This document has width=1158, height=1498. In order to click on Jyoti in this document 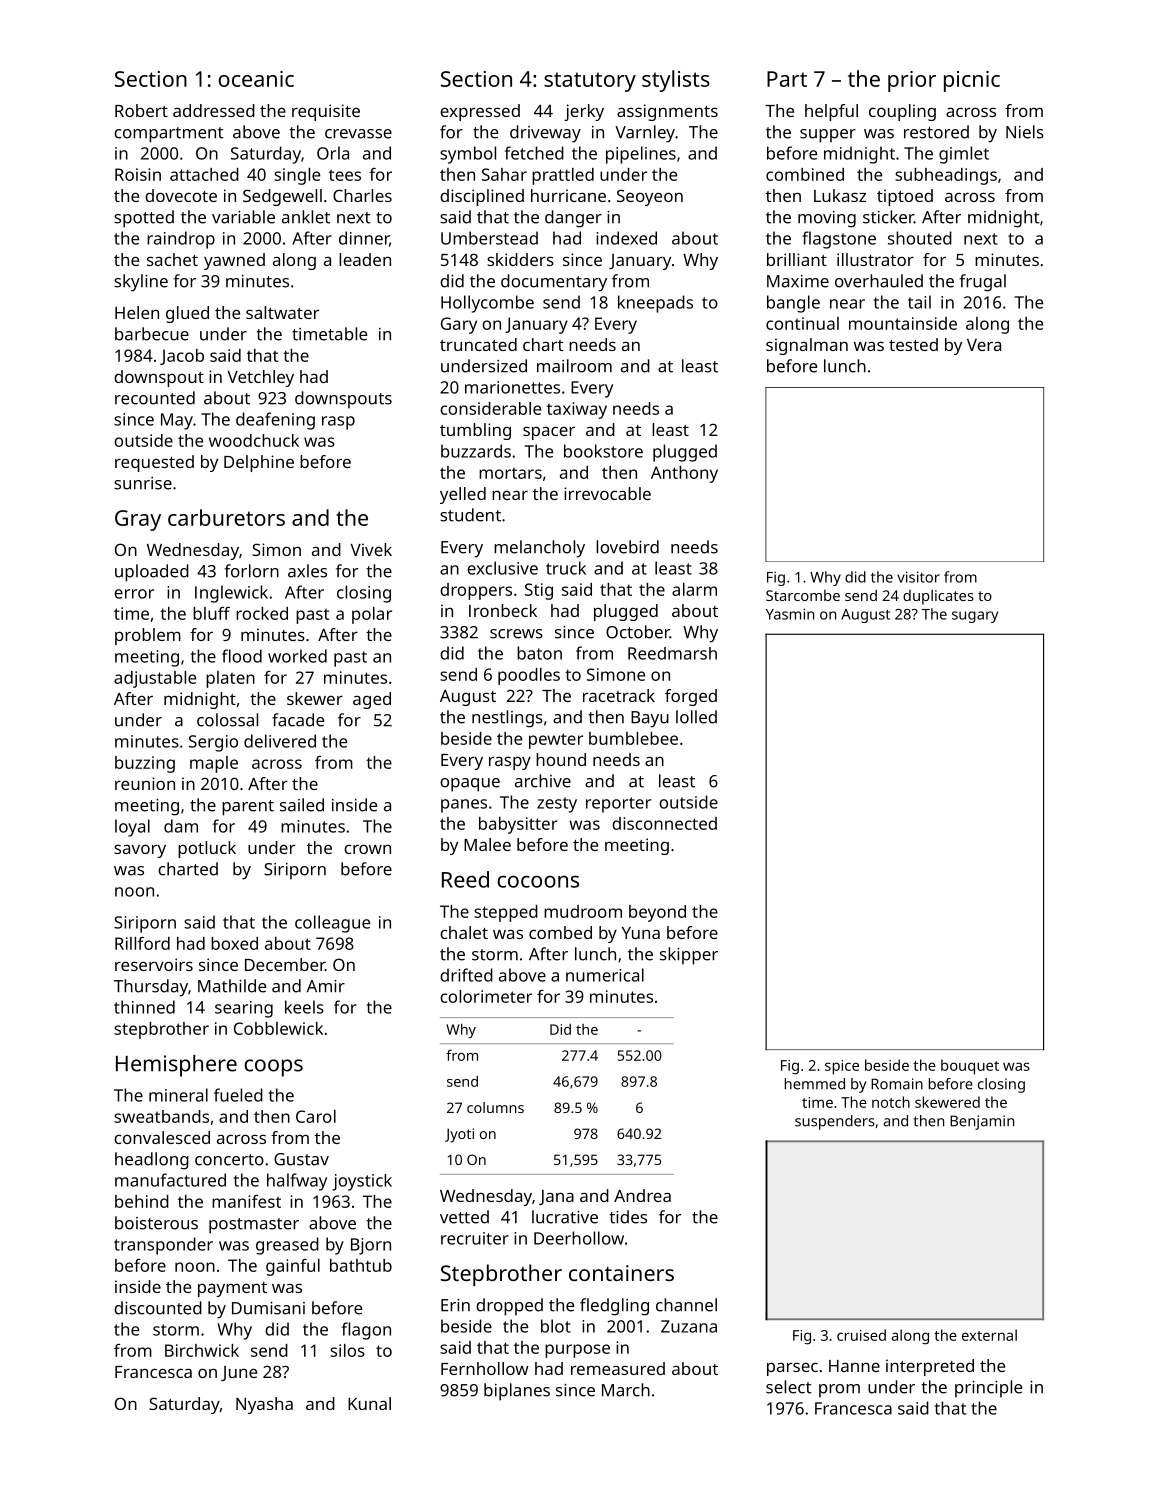, I will do `click(459, 1135)`.
